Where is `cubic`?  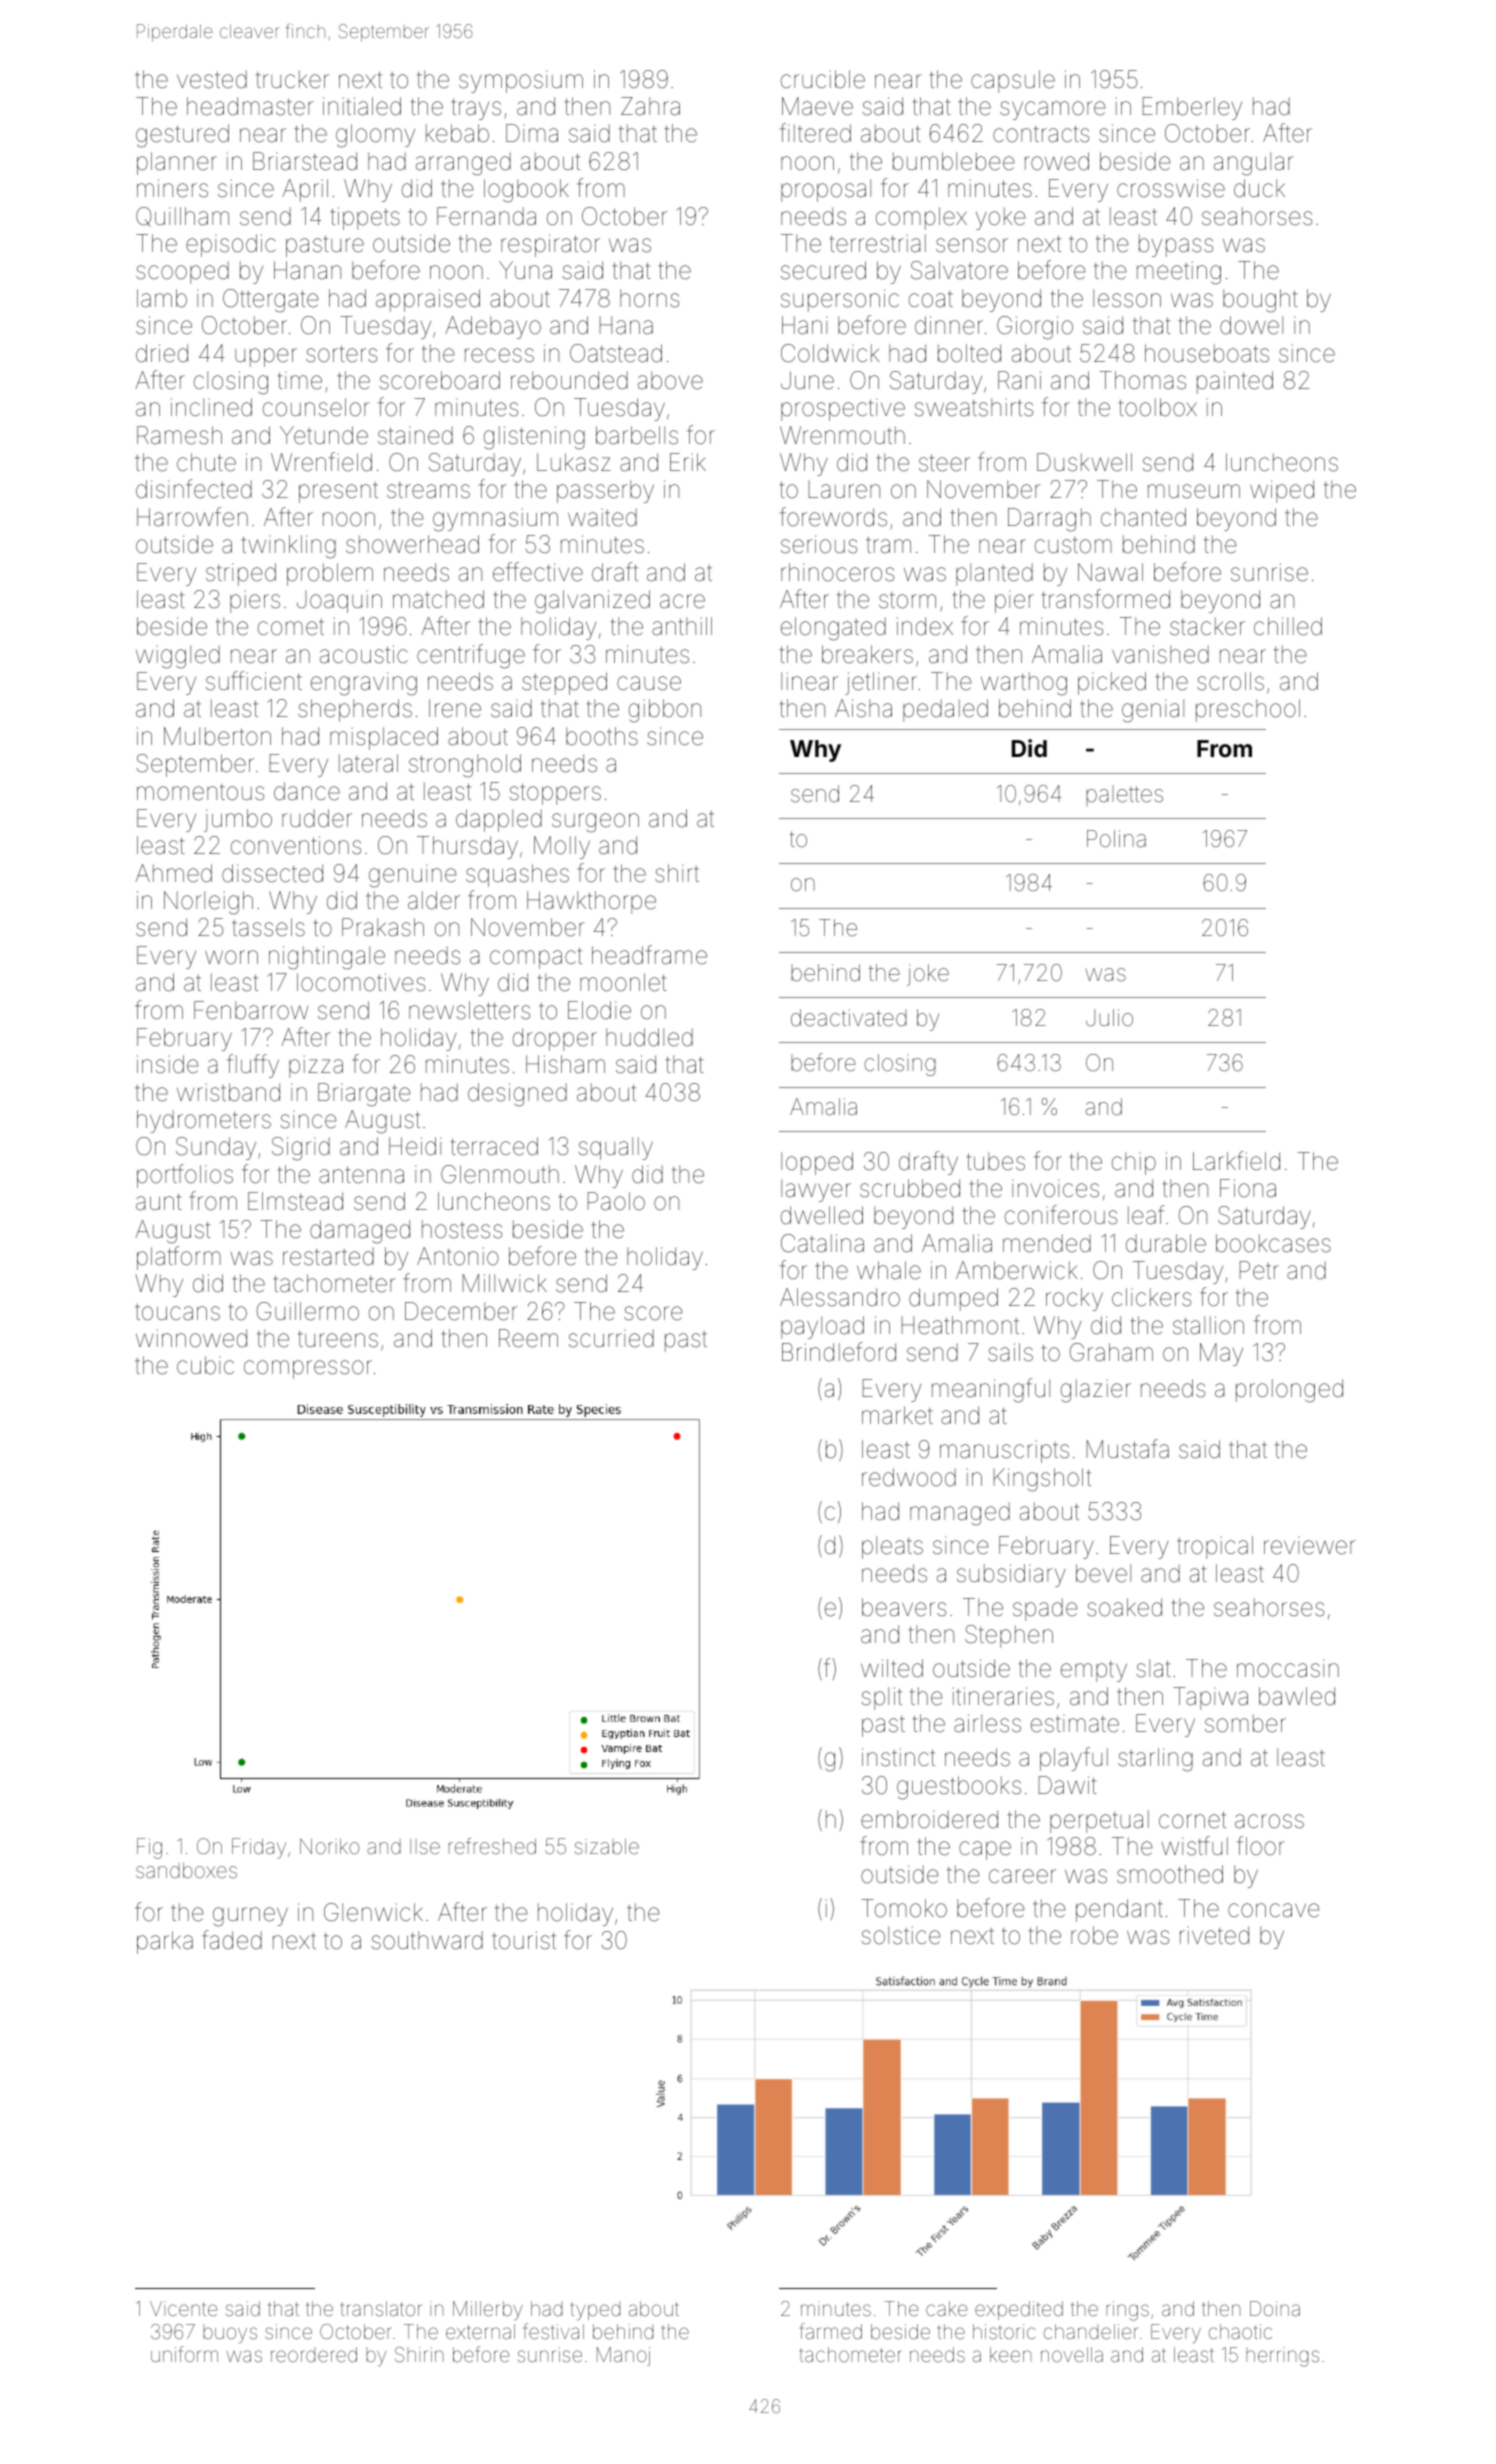 cubic is located at coordinates (205, 1365).
